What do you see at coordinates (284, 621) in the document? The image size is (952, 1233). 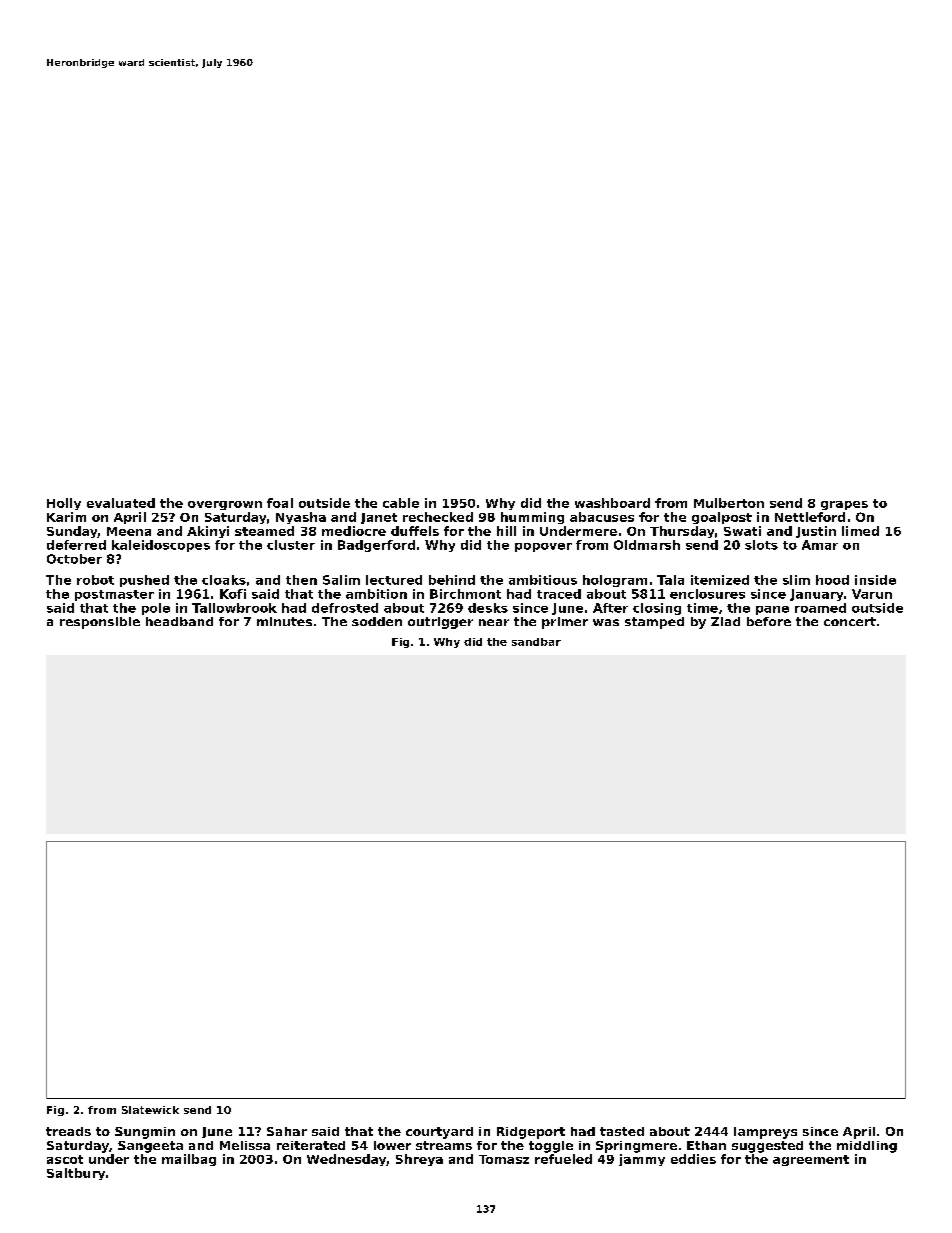 I see `minutes` at bounding box center [284, 621].
